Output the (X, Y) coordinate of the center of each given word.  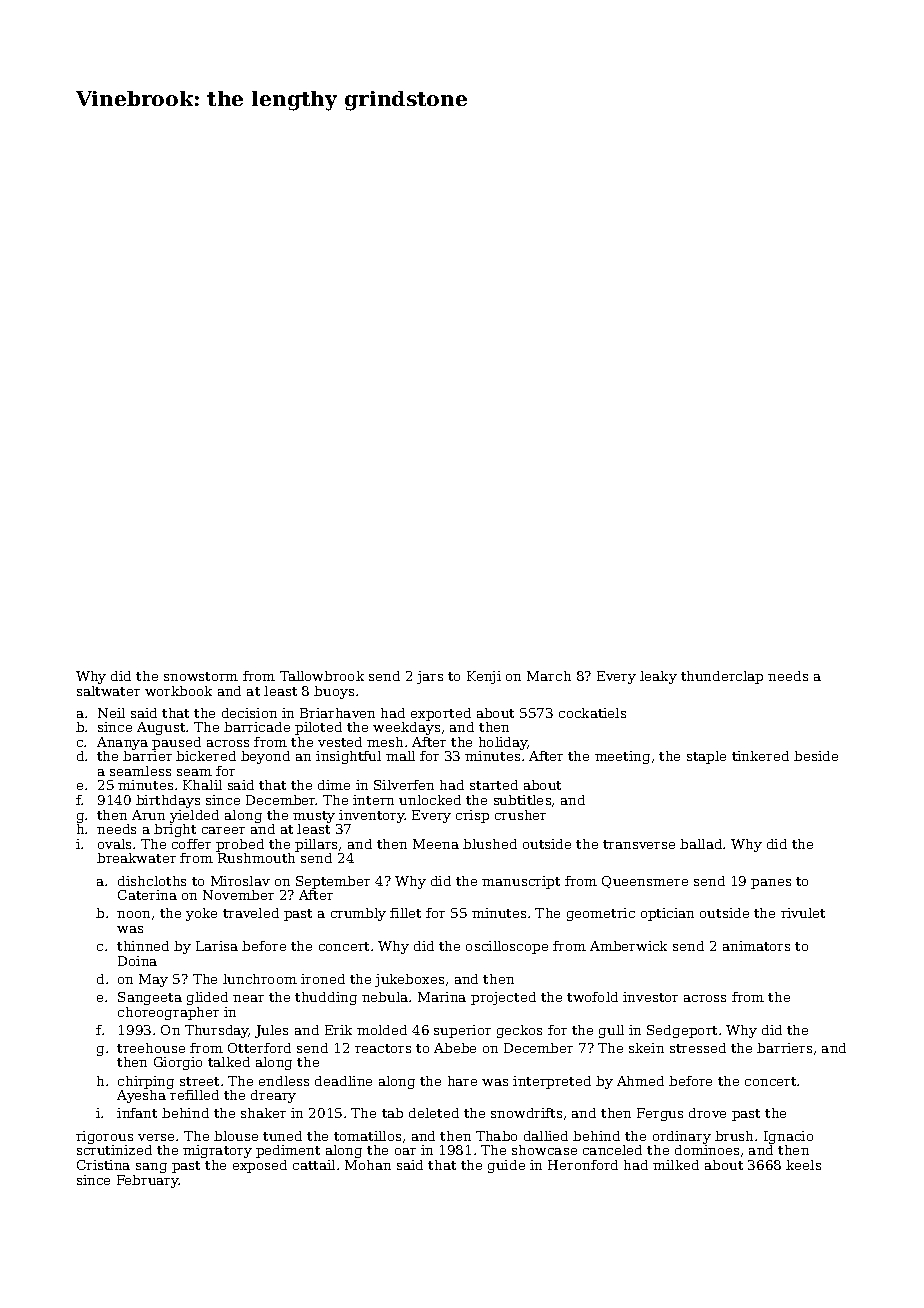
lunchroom (260, 979)
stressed (698, 1048)
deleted (434, 1113)
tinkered (760, 756)
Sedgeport (682, 1031)
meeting (622, 757)
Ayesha (141, 1096)
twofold (592, 997)
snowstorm (201, 676)
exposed (260, 1166)
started (494, 785)
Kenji (484, 677)
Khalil (202, 785)
